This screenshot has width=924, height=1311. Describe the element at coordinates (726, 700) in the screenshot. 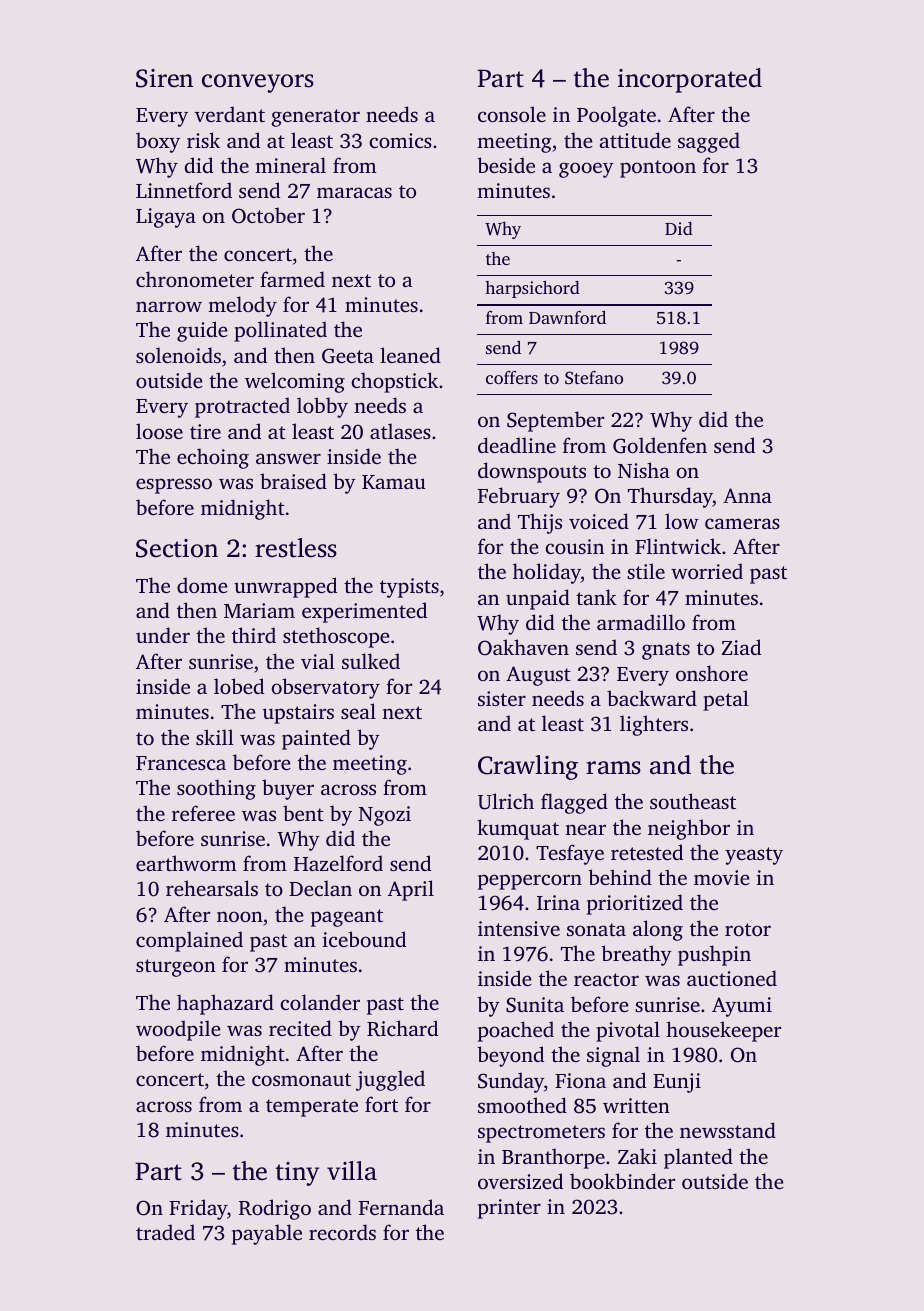

I see `petal` at that location.
